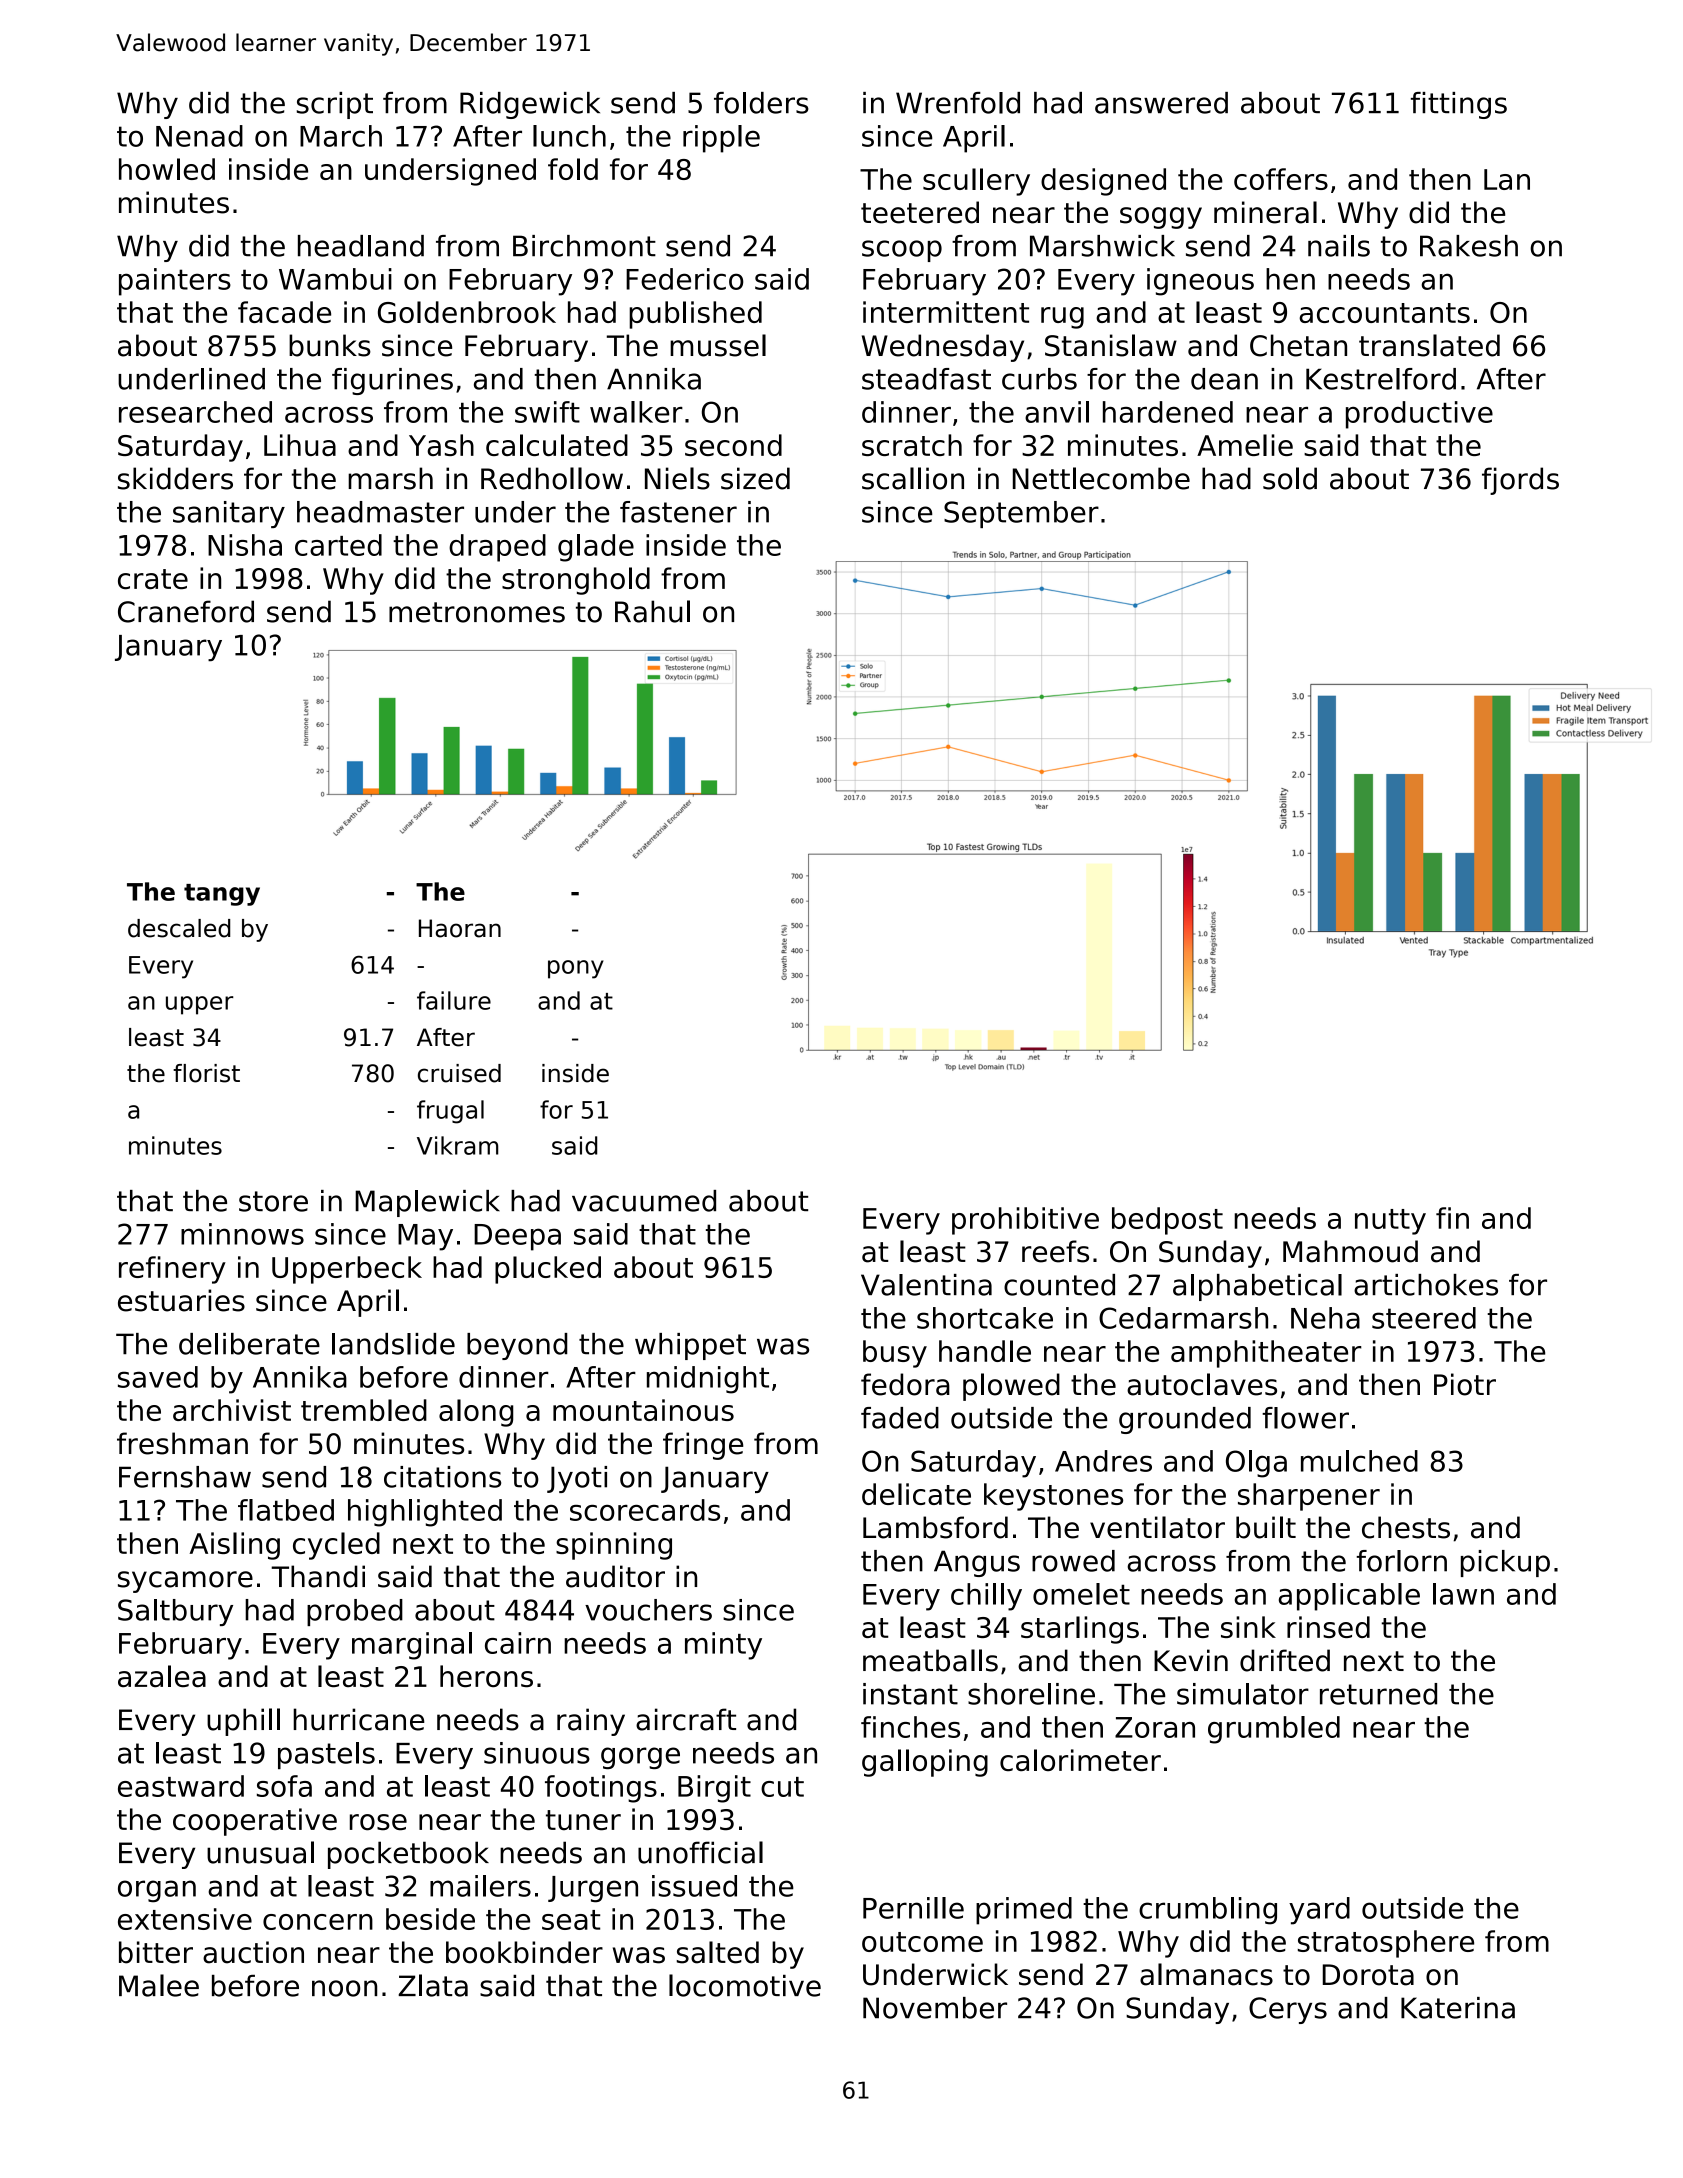 This screenshot has width=1683, height=2178. Describe the element at coordinates (1288, 2010) in the screenshot. I see `Cerys` at that location.
